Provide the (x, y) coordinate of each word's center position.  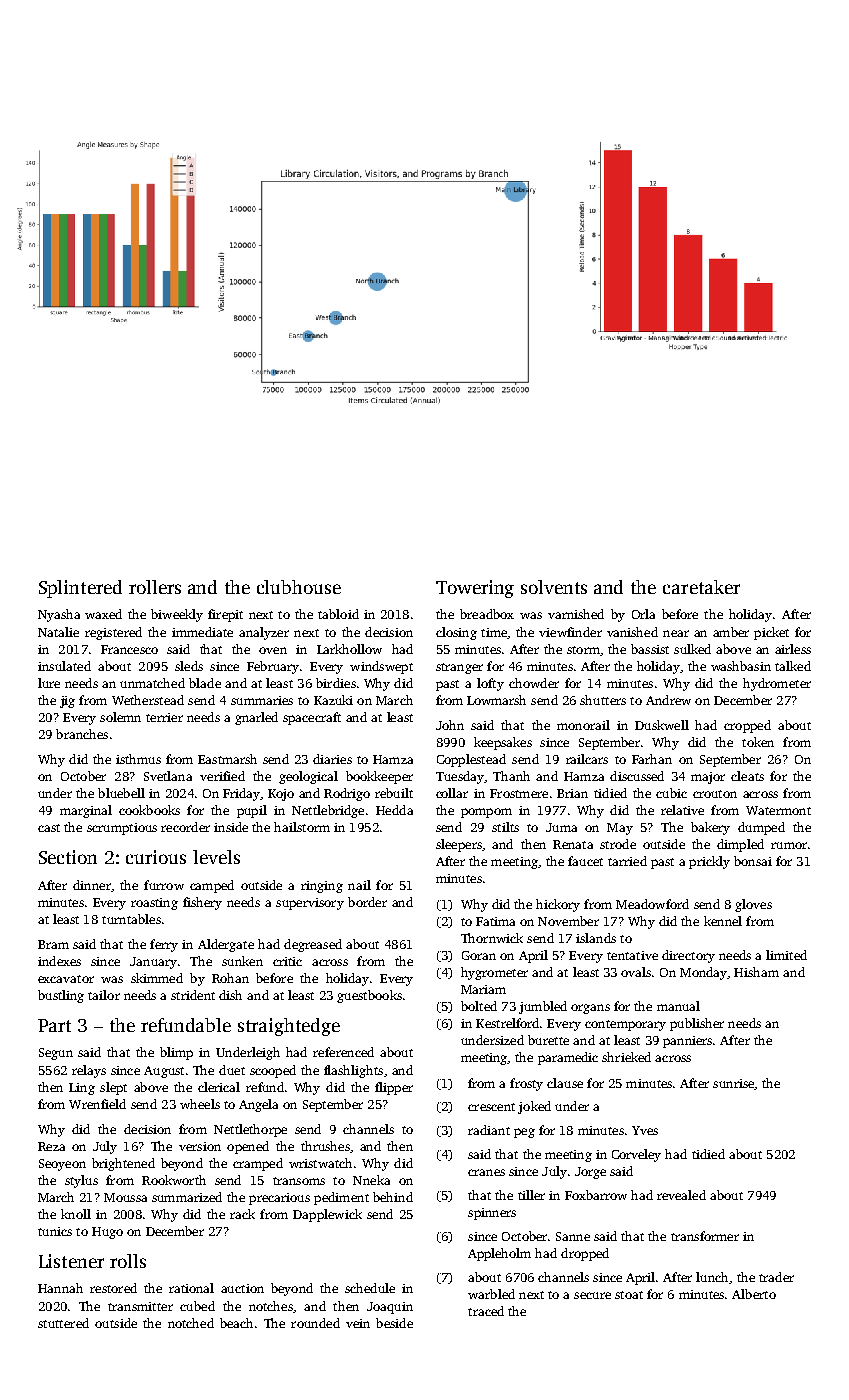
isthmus (138, 759)
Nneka (371, 1180)
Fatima (495, 921)
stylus (81, 1181)
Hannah (60, 1288)
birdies (336, 683)
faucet (585, 861)
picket (771, 633)
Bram (53, 944)
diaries (332, 759)
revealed (681, 1195)
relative (682, 810)
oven (273, 650)
